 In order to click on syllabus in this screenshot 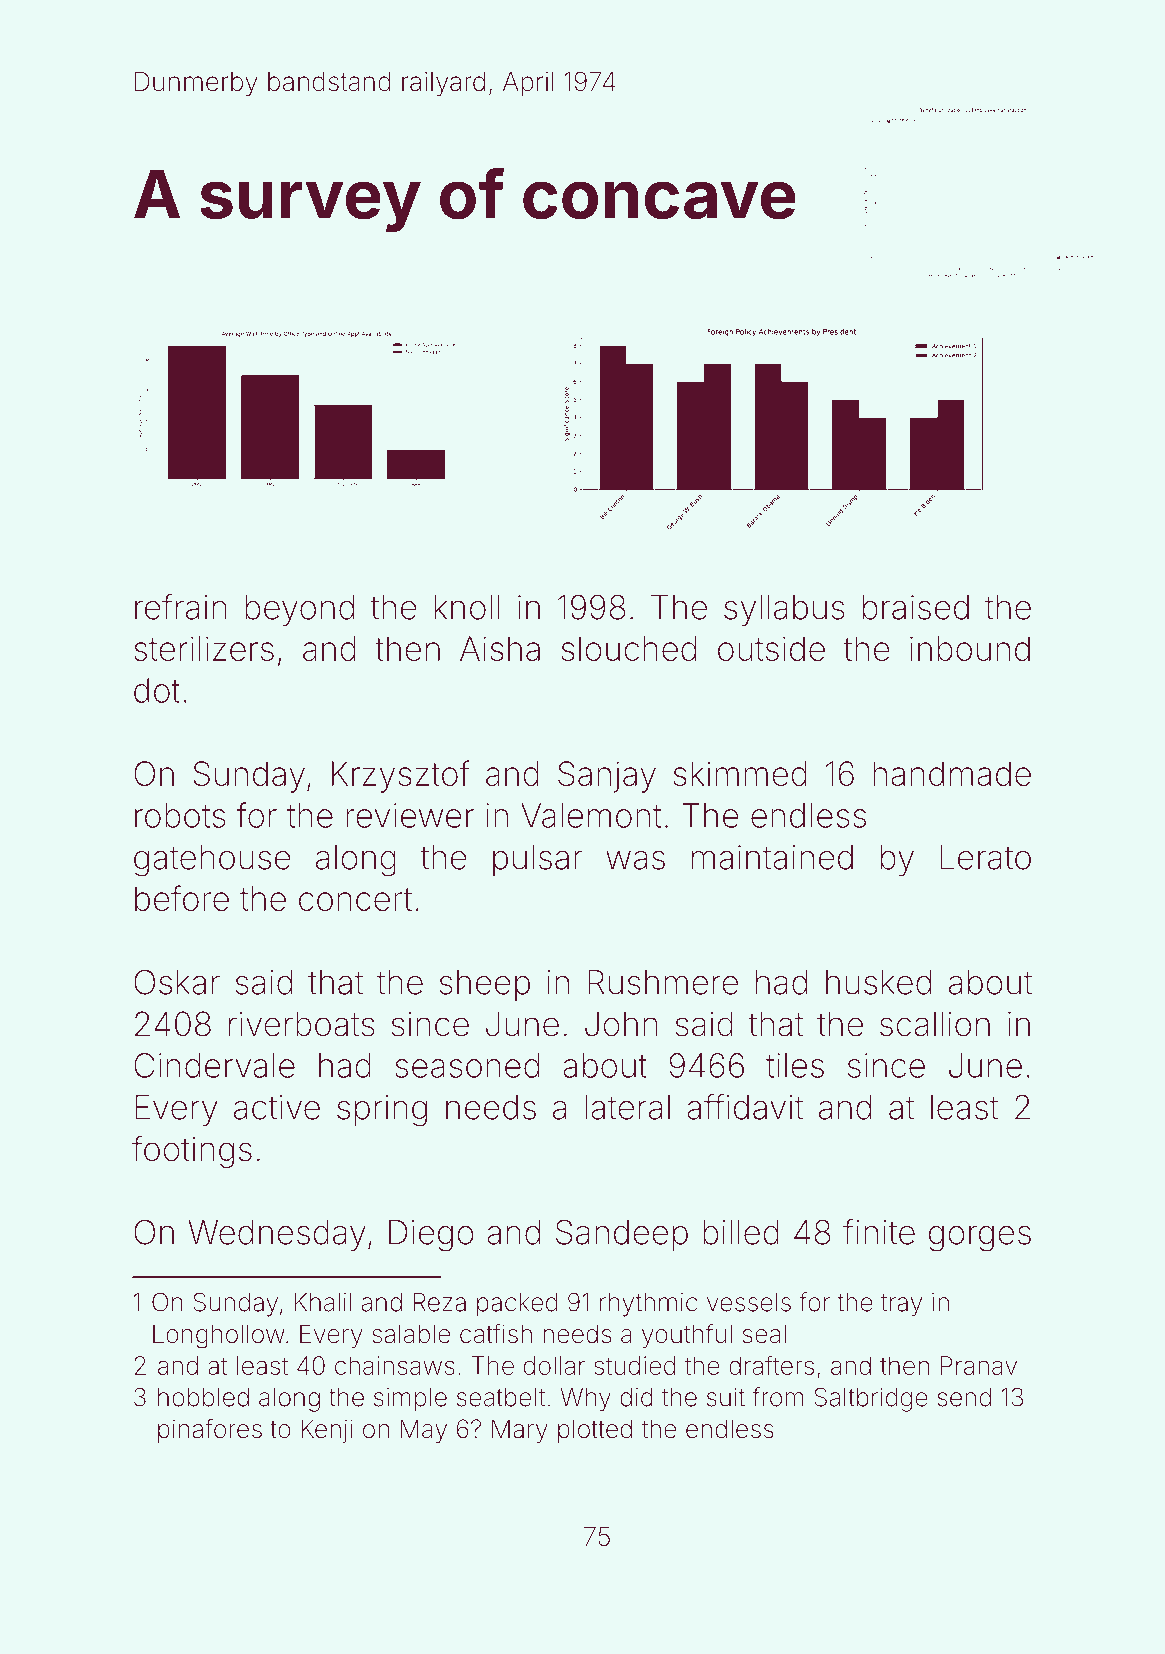, I will do `click(784, 610)`.
